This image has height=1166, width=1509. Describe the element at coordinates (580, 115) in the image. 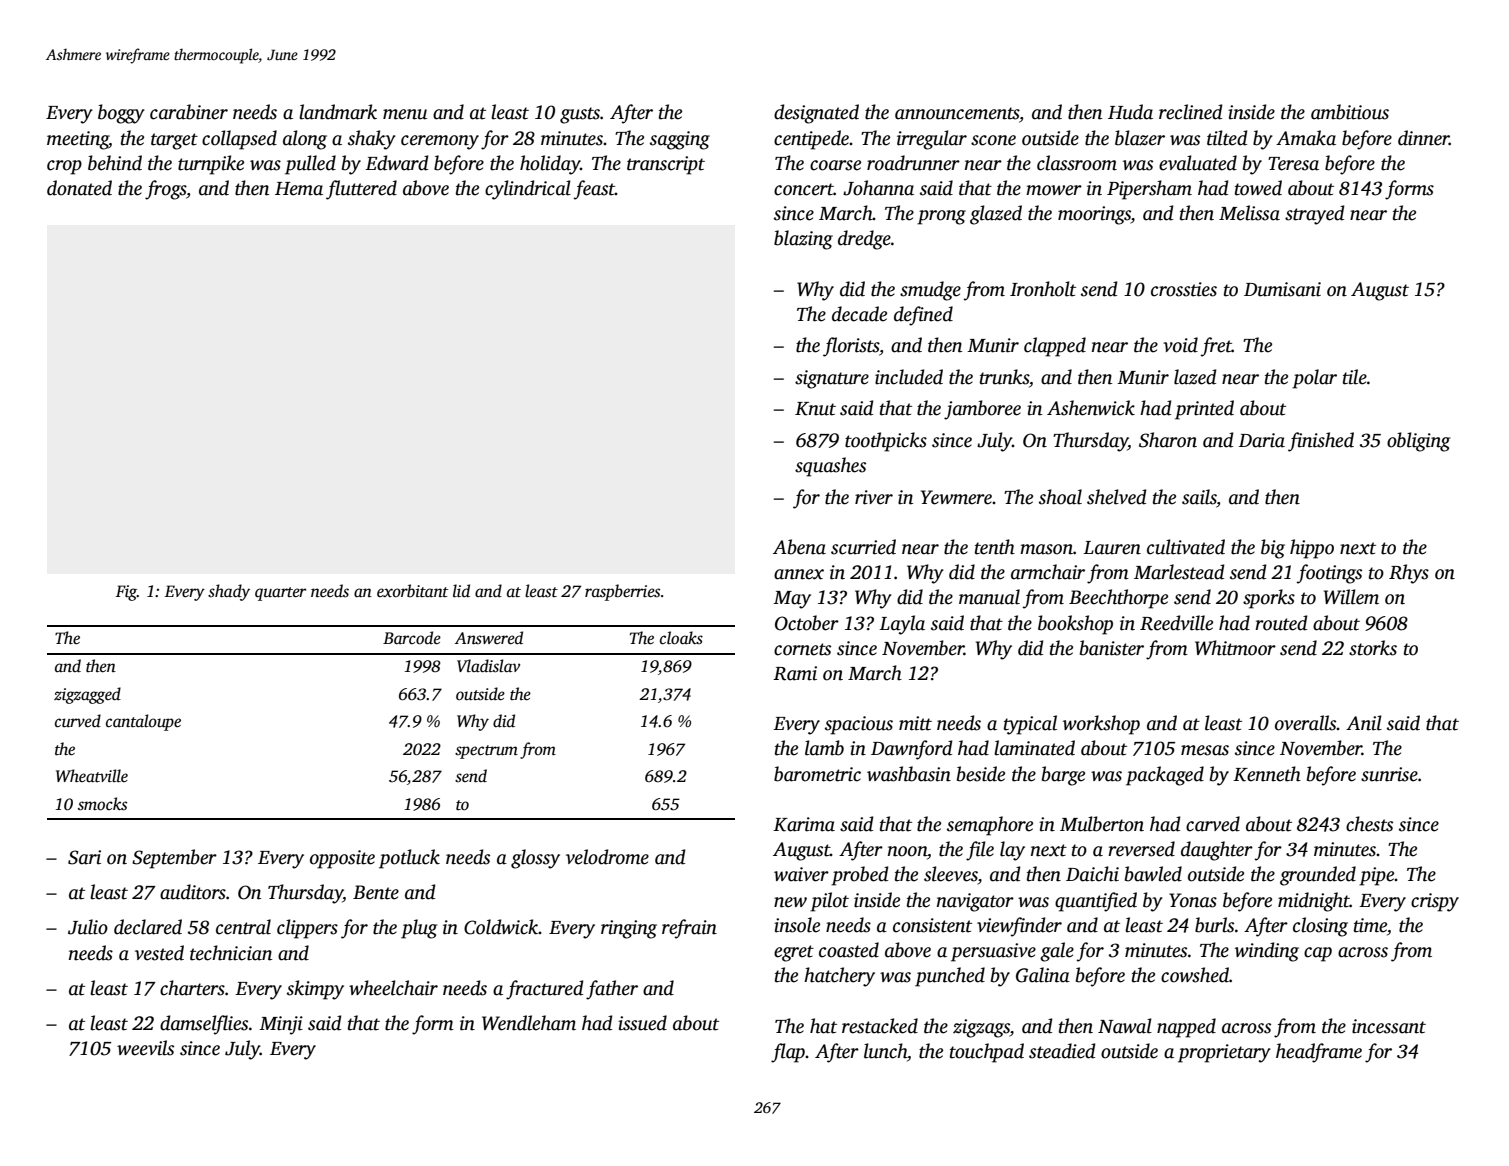

I see `gusts` at that location.
